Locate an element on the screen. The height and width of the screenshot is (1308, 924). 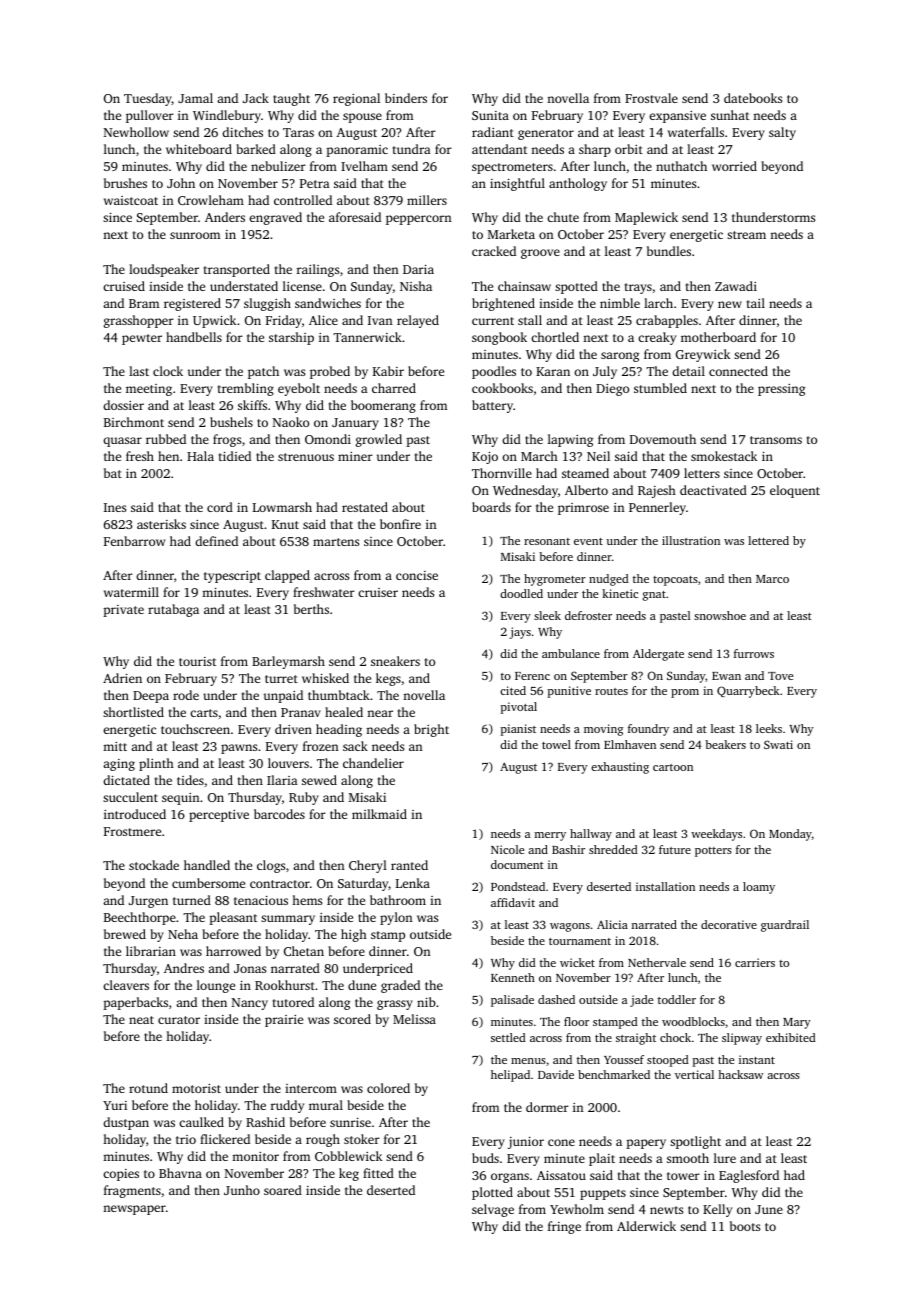
tutored is located at coordinates (293, 1002).
